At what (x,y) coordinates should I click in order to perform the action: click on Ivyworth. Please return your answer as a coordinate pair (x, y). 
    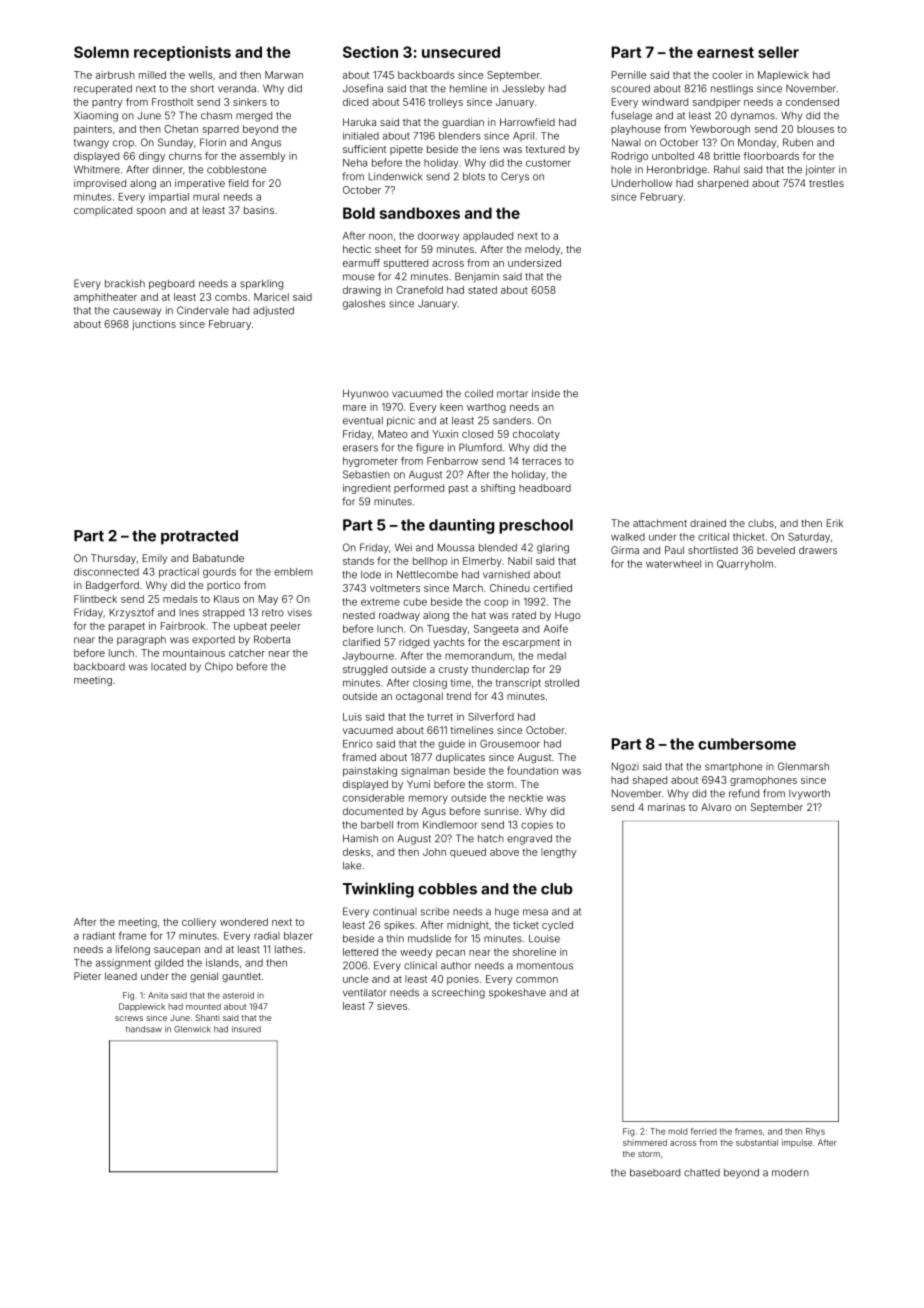
    Looking at the image, I should click on (809, 795).
